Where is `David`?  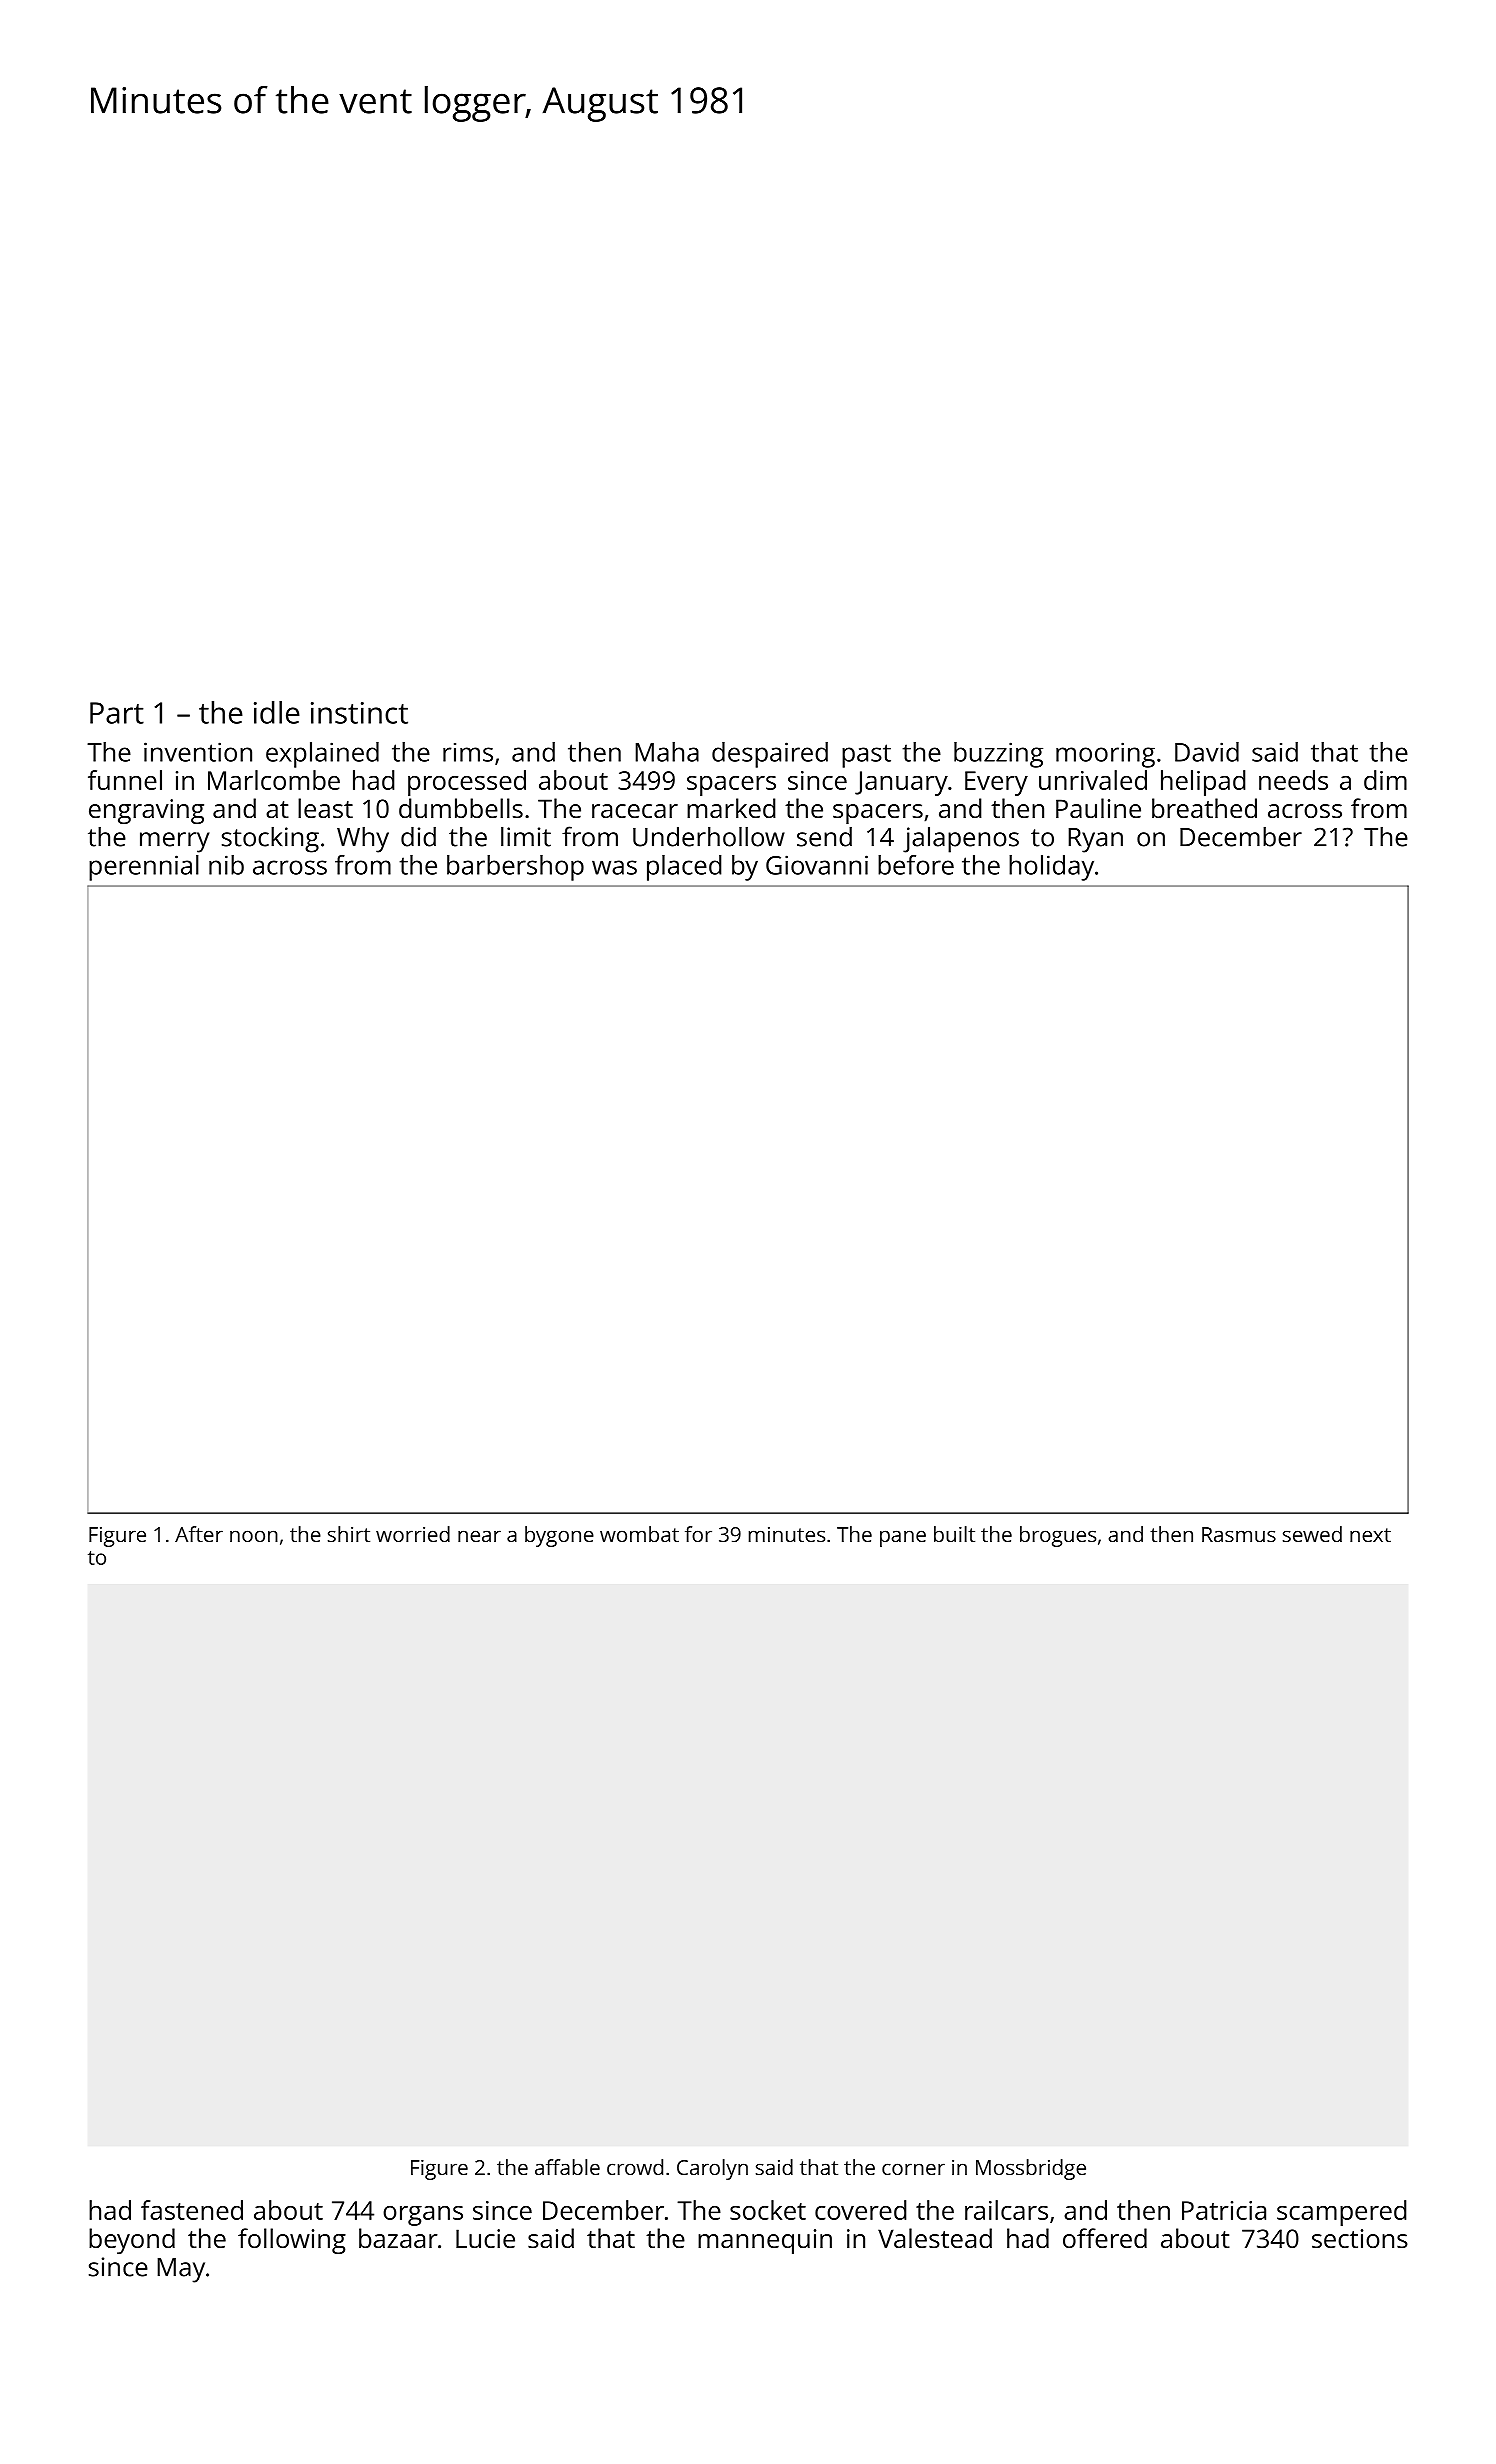
David is located at coordinates (1207, 752).
